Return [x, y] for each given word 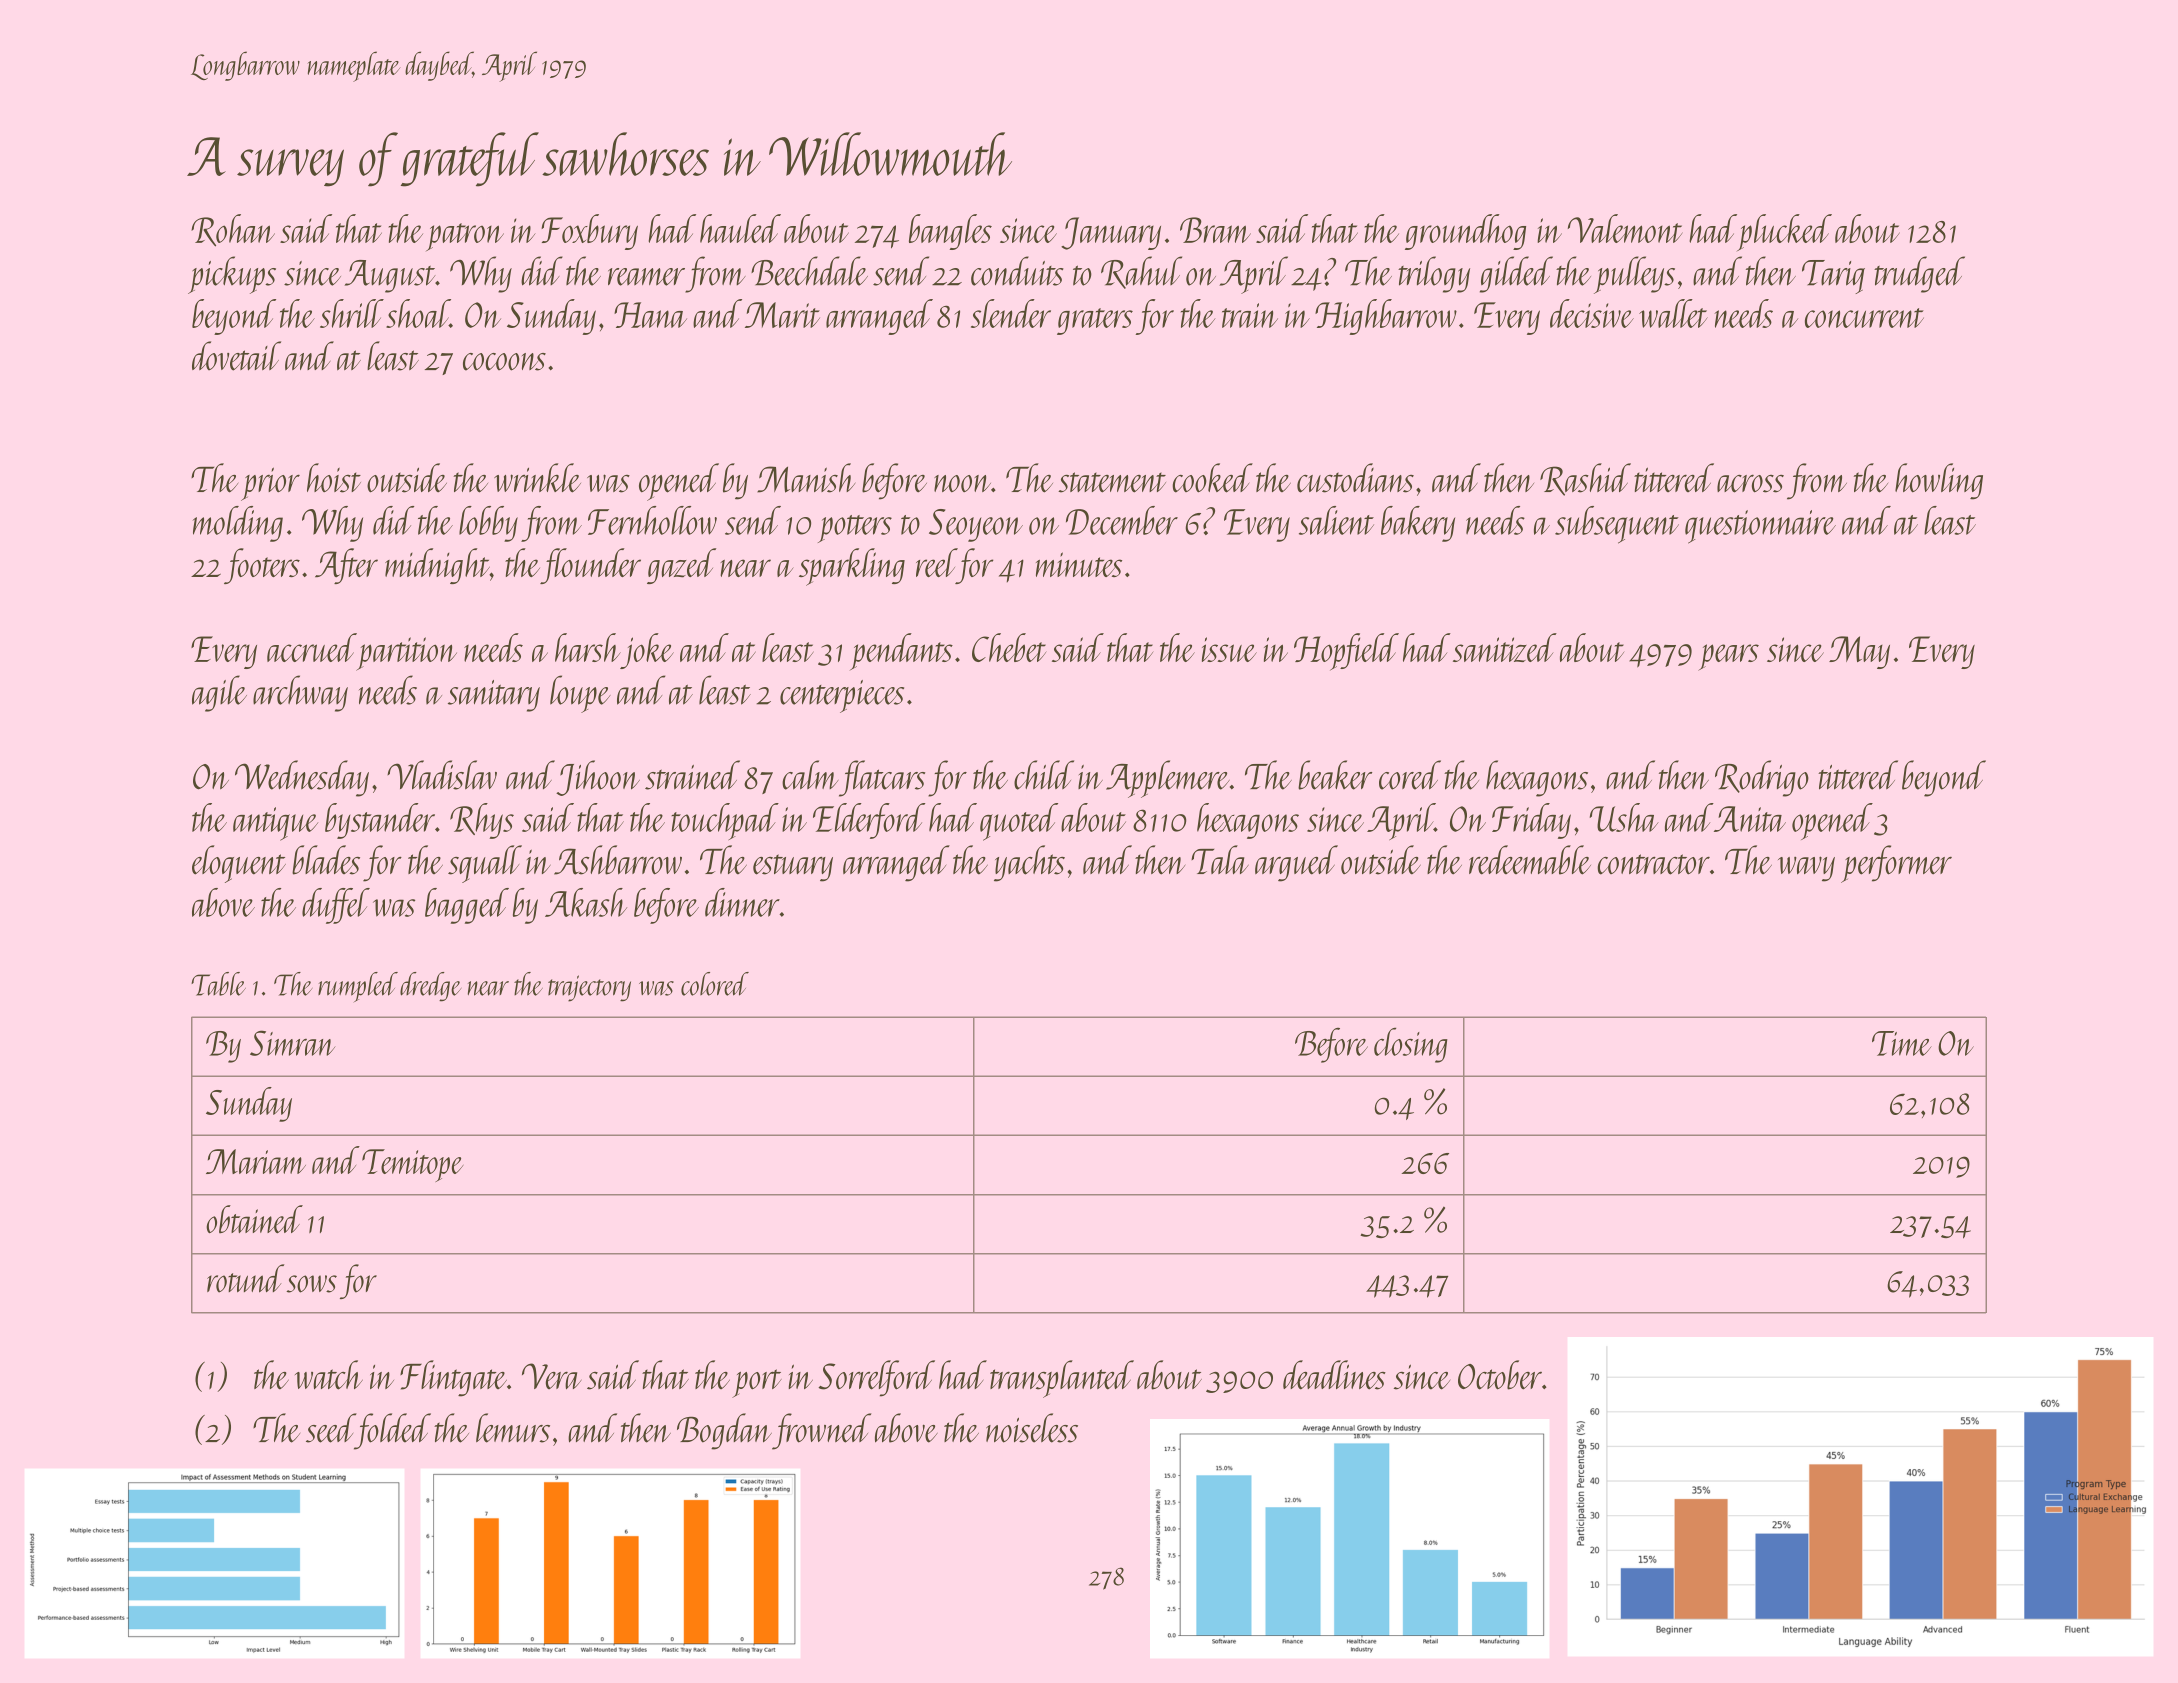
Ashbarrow [618, 860]
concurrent [1864, 318]
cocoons [504, 362]
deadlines [1334, 1375]
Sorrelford [876, 1378]
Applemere [1168, 779]
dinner [742, 902]
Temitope [412, 1165]
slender [1011, 313]
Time [1902, 1043]
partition [407, 653]
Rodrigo [1762, 778]
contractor [1653, 864]
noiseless [1032, 1428]
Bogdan [724, 1431]
